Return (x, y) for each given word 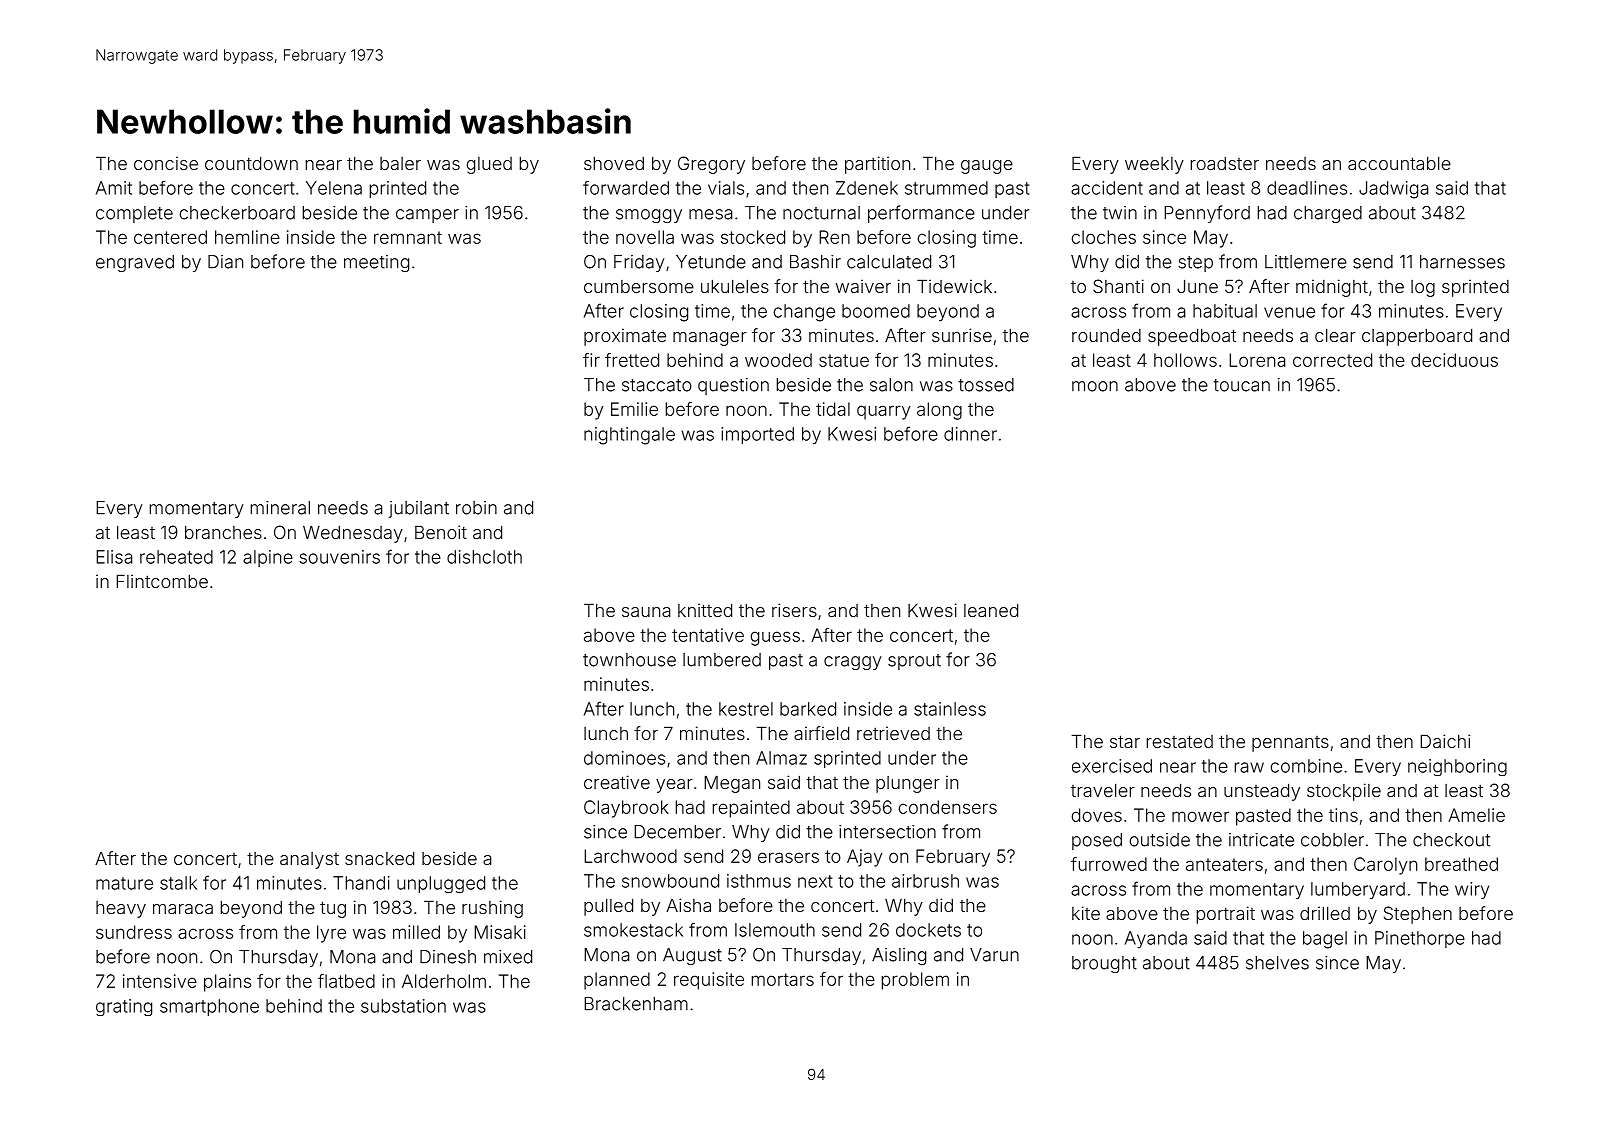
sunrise (962, 335)
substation (403, 1006)
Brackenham (636, 1004)
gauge (987, 167)
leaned (991, 610)
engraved (135, 263)
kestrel (746, 709)
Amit (114, 188)
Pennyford (1207, 214)
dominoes (624, 758)
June (1197, 286)
